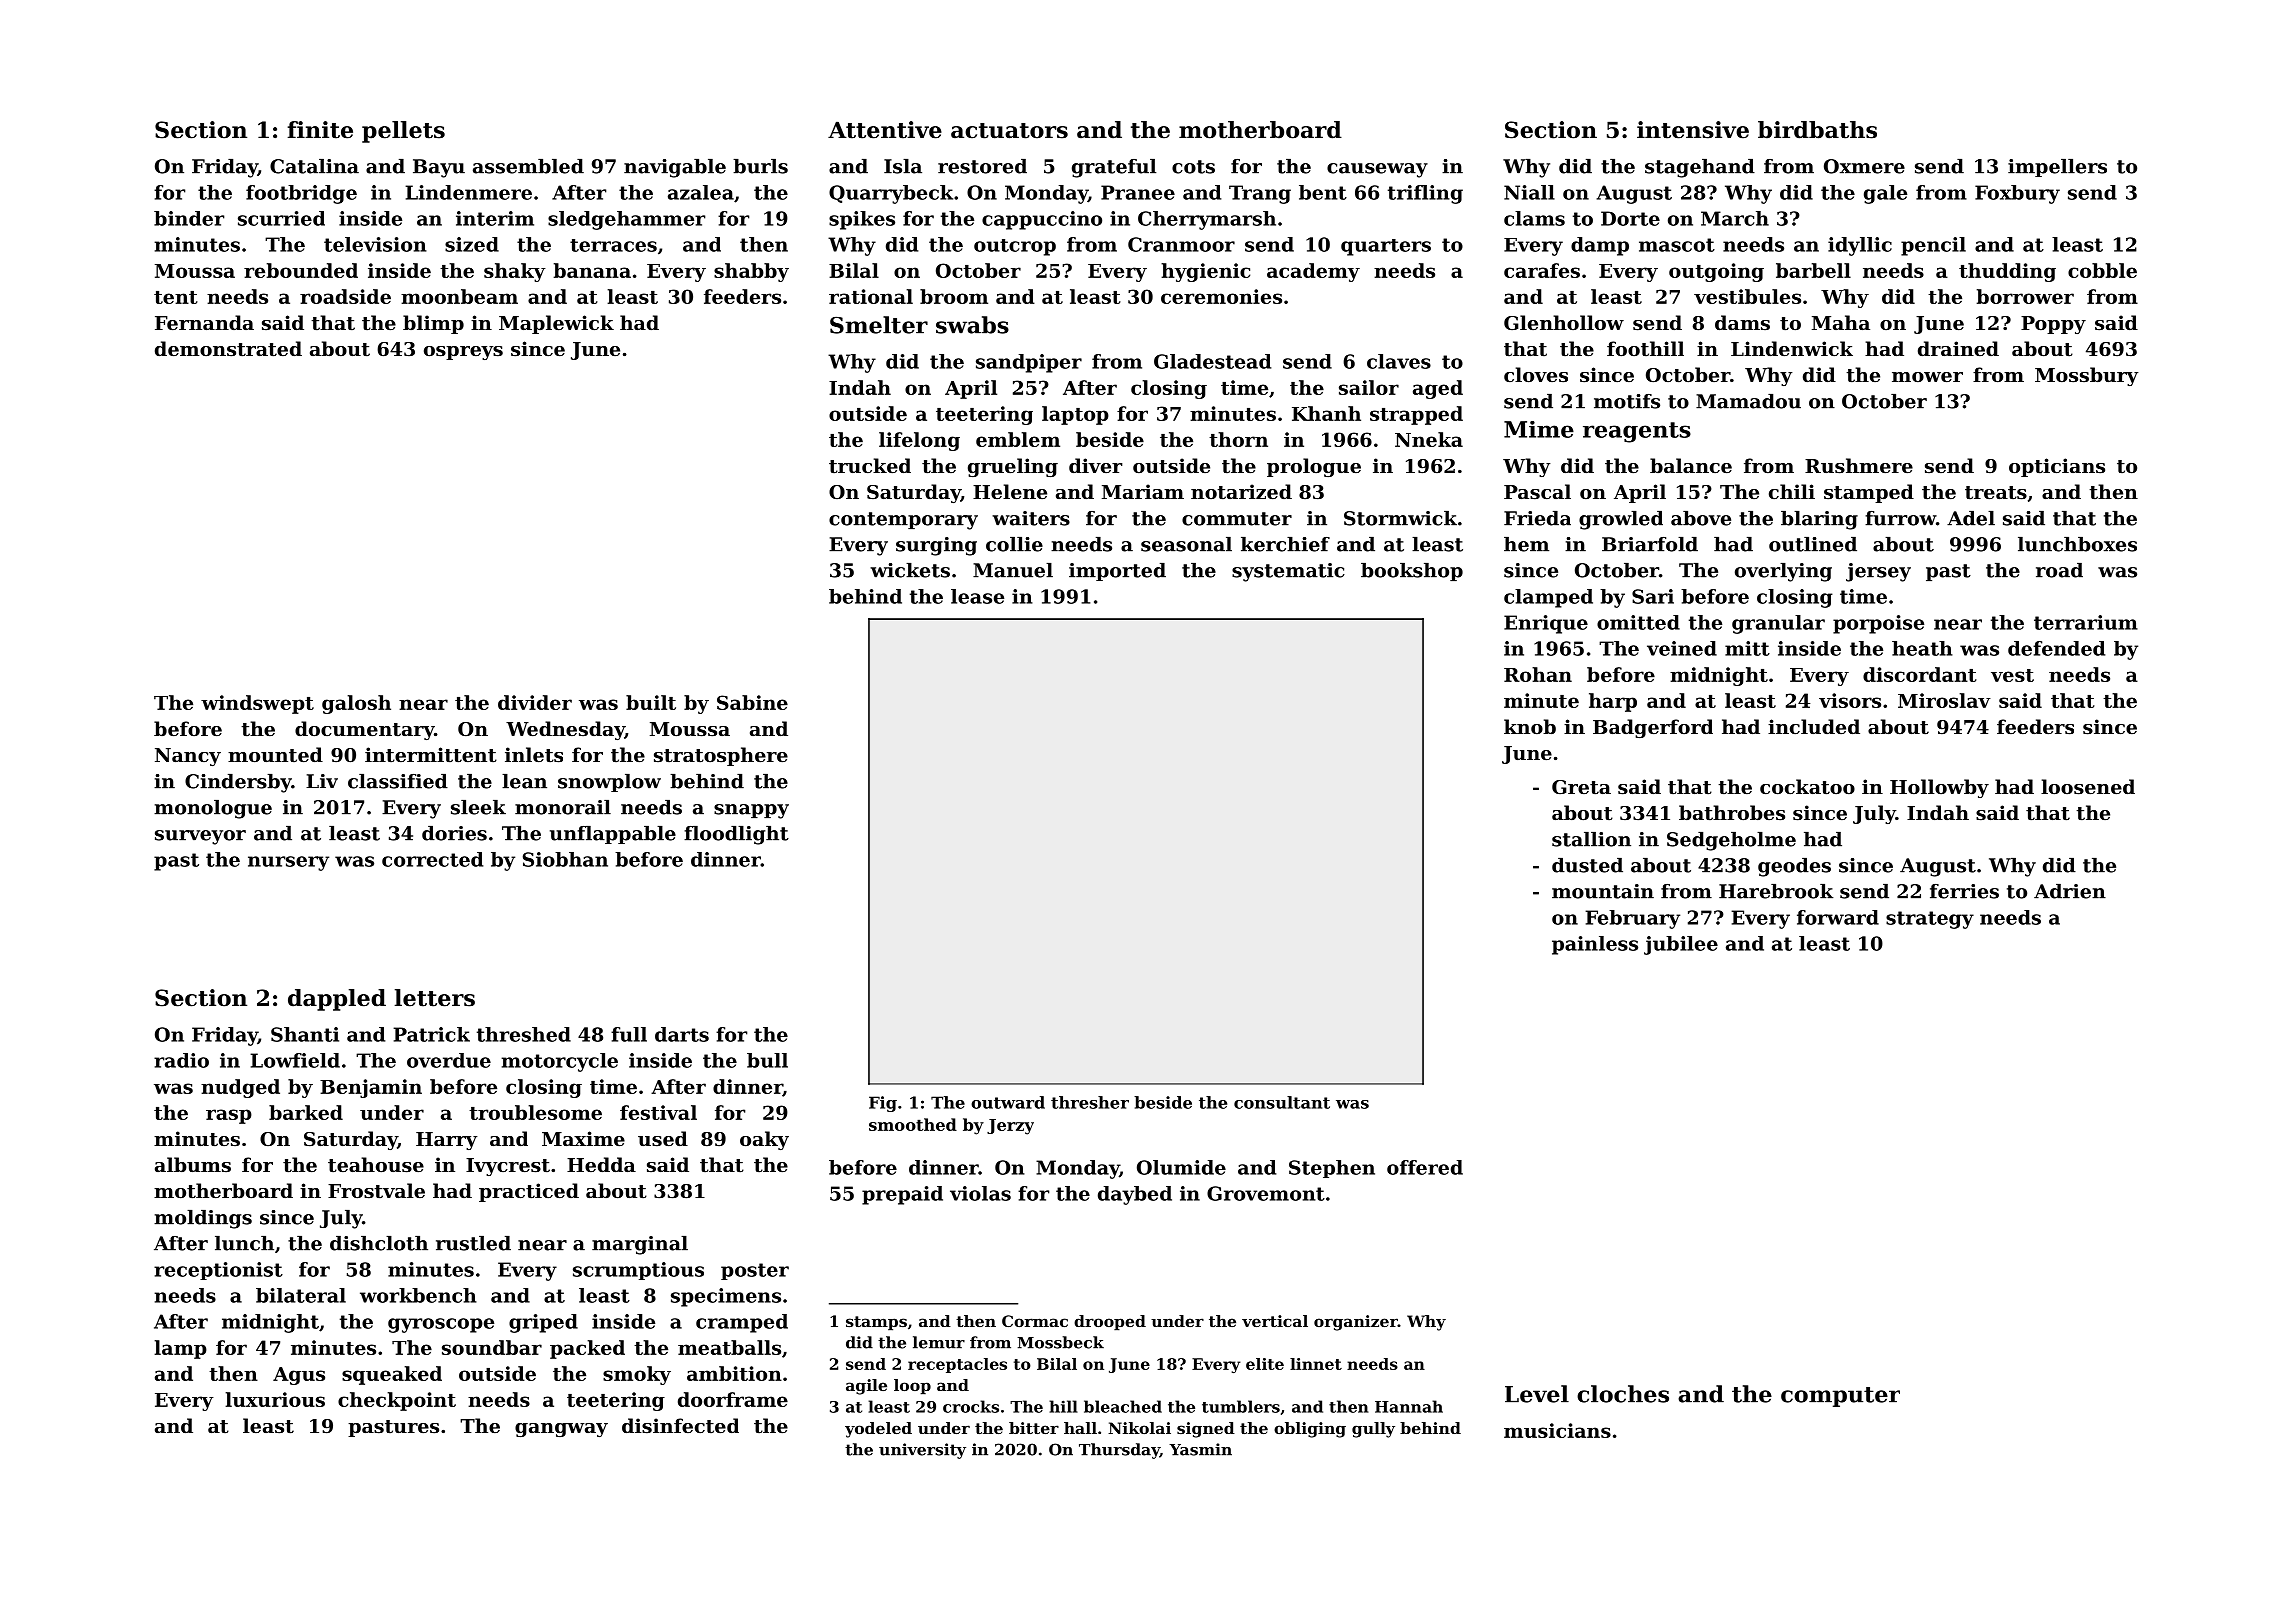 Image resolution: width=2292 pixels, height=1620 pixels. What do you see at coordinates (1075, 415) in the screenshot?
I see `laptop` at bounding box center [1075, 415].
